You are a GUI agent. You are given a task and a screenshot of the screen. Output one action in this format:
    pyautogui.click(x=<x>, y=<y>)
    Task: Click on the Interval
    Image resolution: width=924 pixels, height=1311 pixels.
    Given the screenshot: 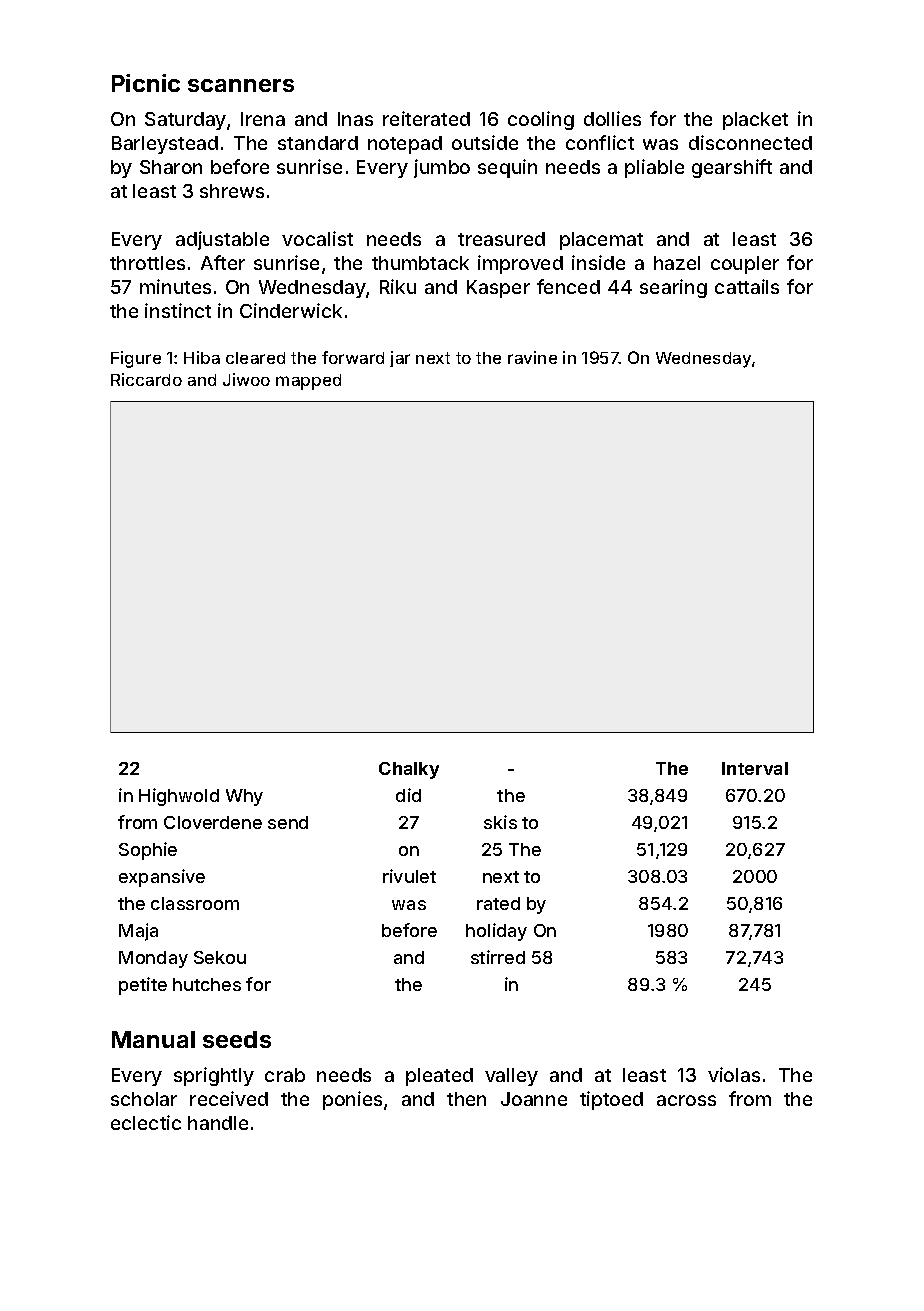 What is the action you would take?
    pyautogui.click(x=755, y=768)
